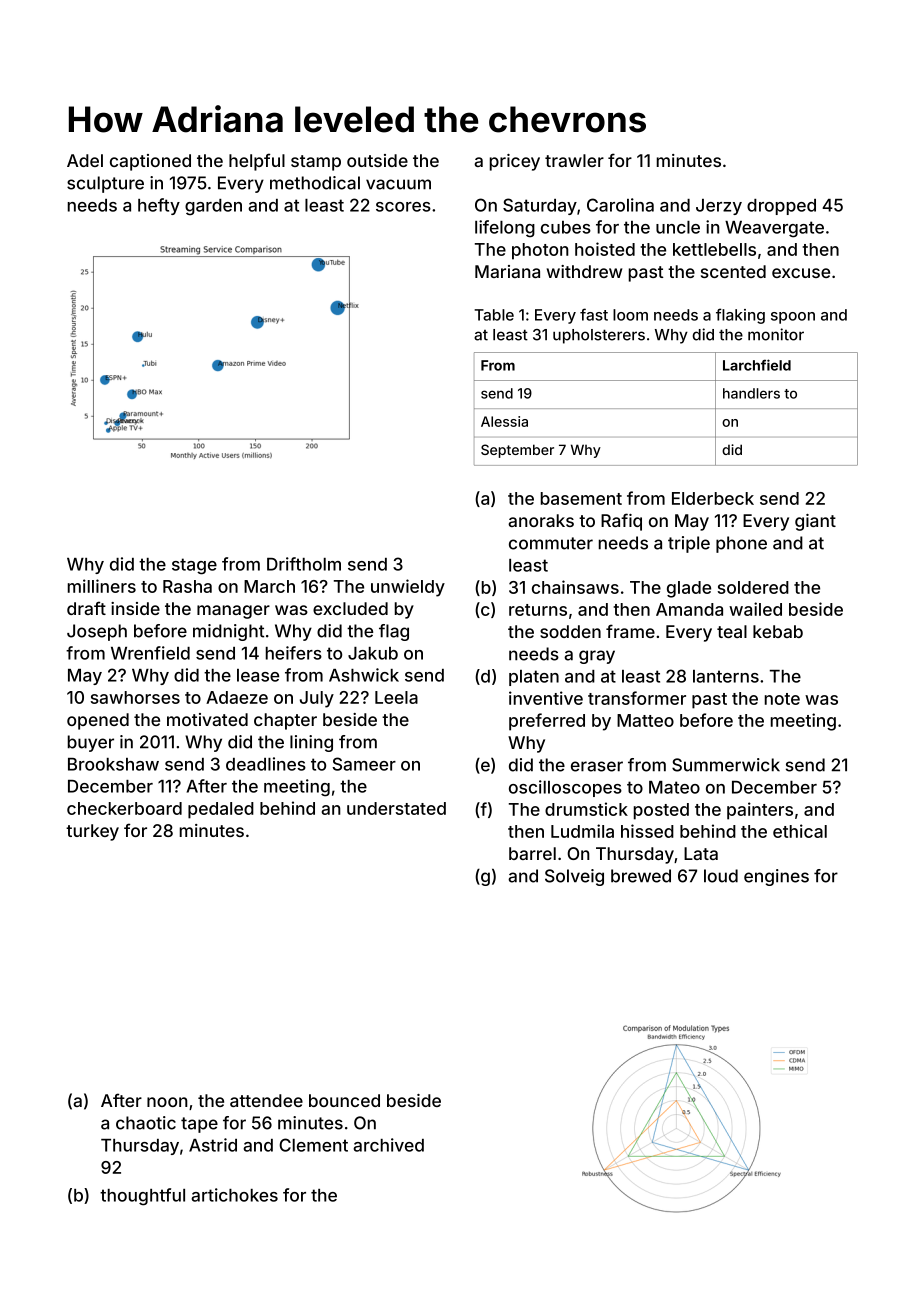 This screenshot has width=924, height=1308. I want to click on thoughtful, so click(142, 1197).
